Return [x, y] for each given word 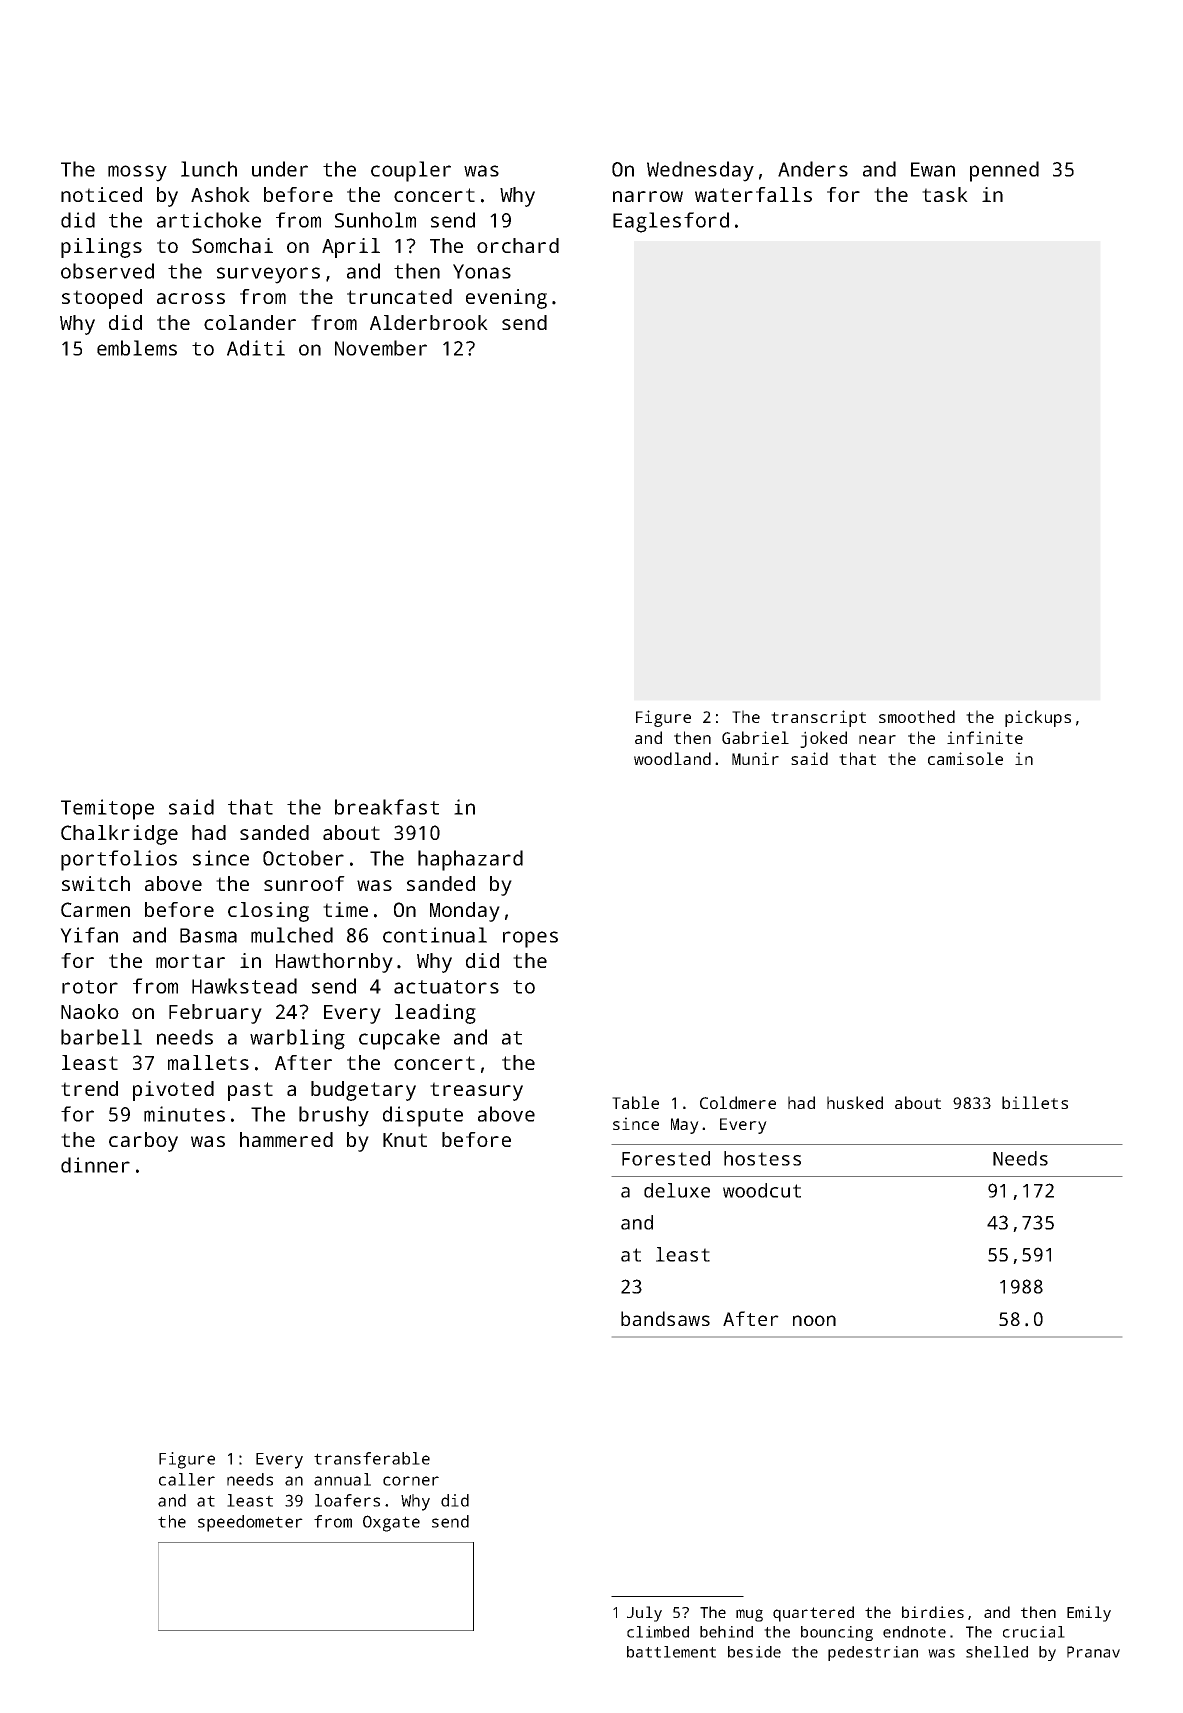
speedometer [250, 1523]
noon [814, 1320]
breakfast [387, 807]
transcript [818, 718]
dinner [95, 1165]
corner [411, 1481]
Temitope [107, 809]
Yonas [482, 271]
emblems [137, 348]
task [945, 194]
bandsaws [665, 1318]
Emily [1089, 1614]
